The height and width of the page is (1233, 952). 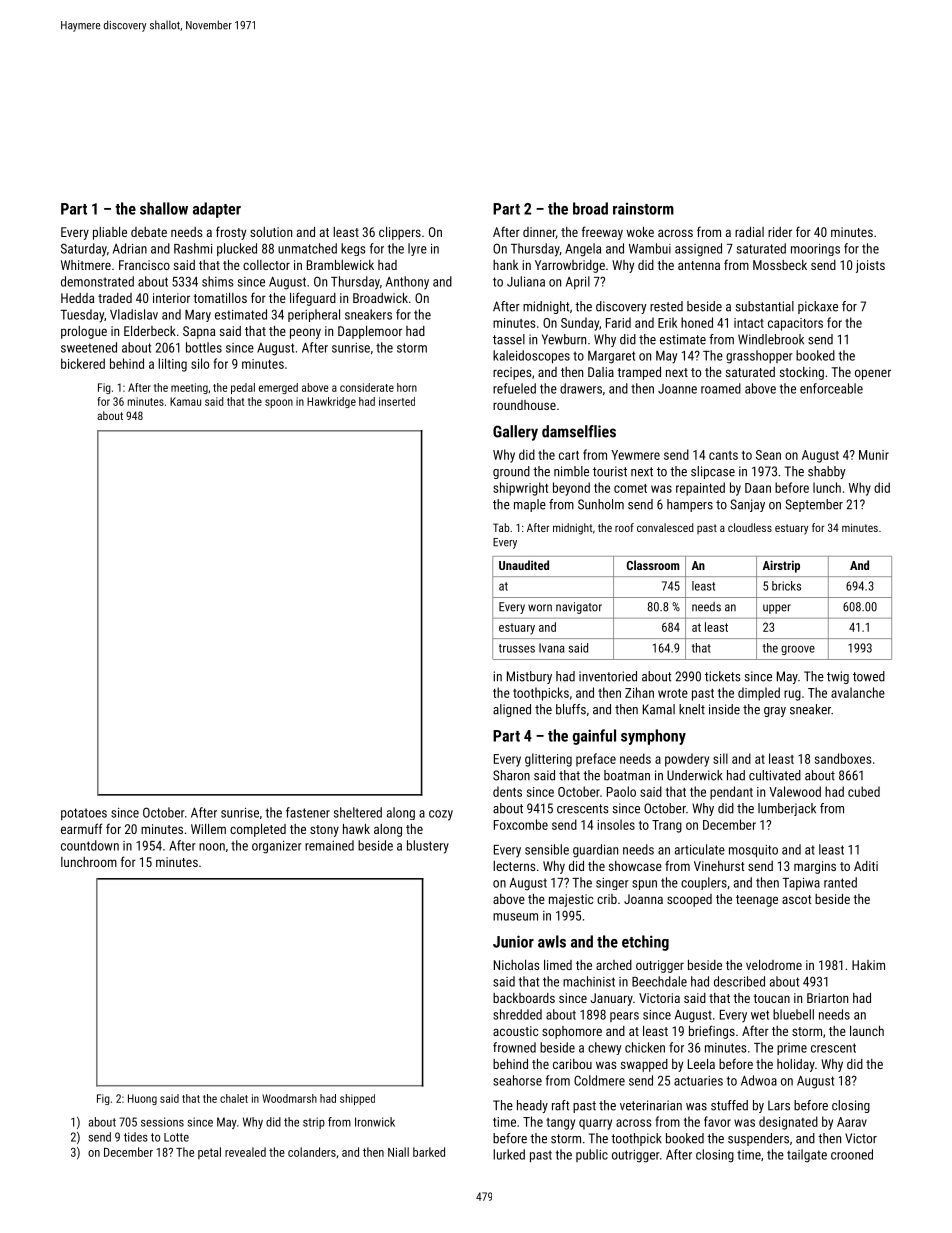 I want to click on slipcase, so click(x=713, y=472).
